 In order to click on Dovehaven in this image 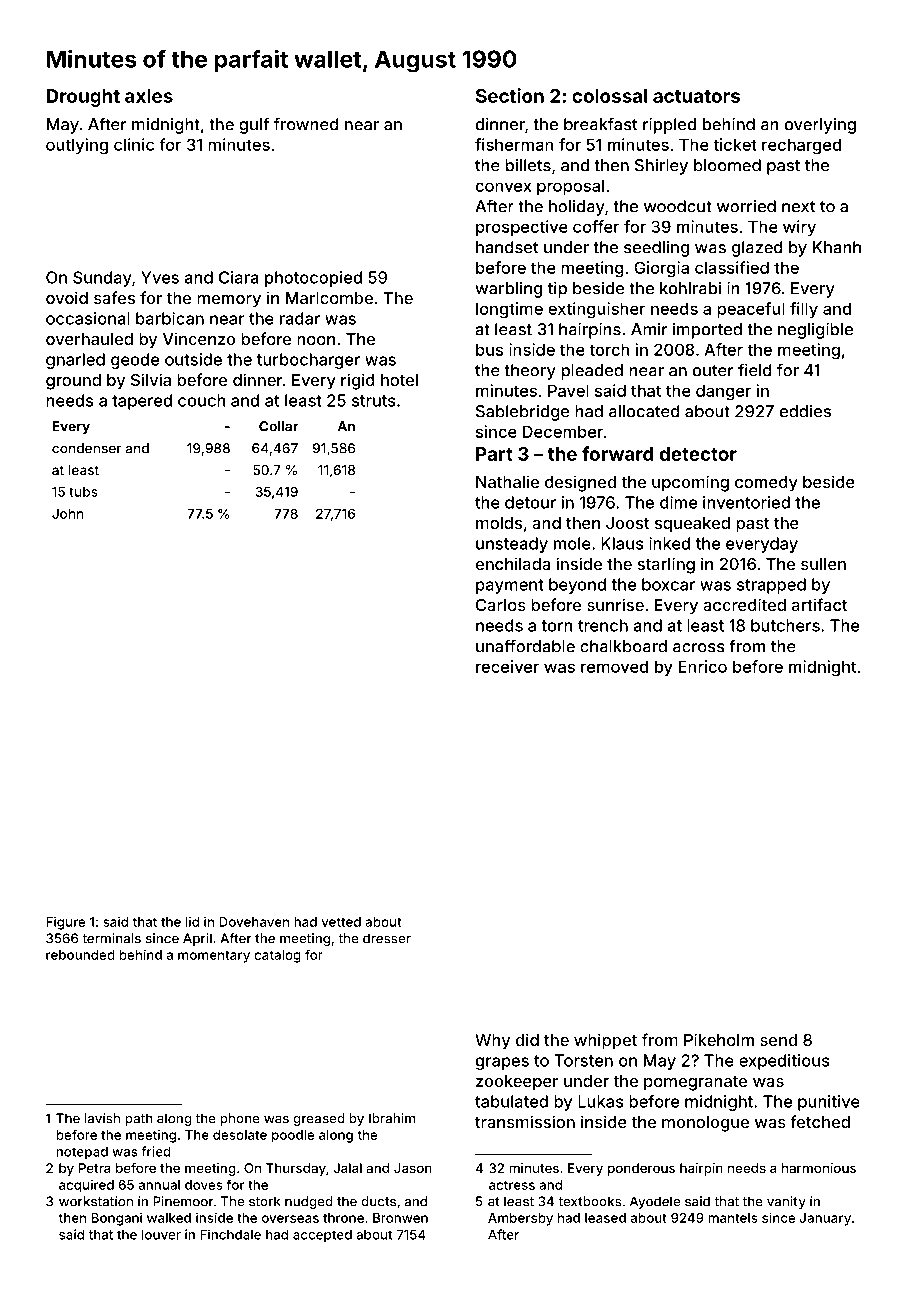, I will do `click(254, 922)`.
